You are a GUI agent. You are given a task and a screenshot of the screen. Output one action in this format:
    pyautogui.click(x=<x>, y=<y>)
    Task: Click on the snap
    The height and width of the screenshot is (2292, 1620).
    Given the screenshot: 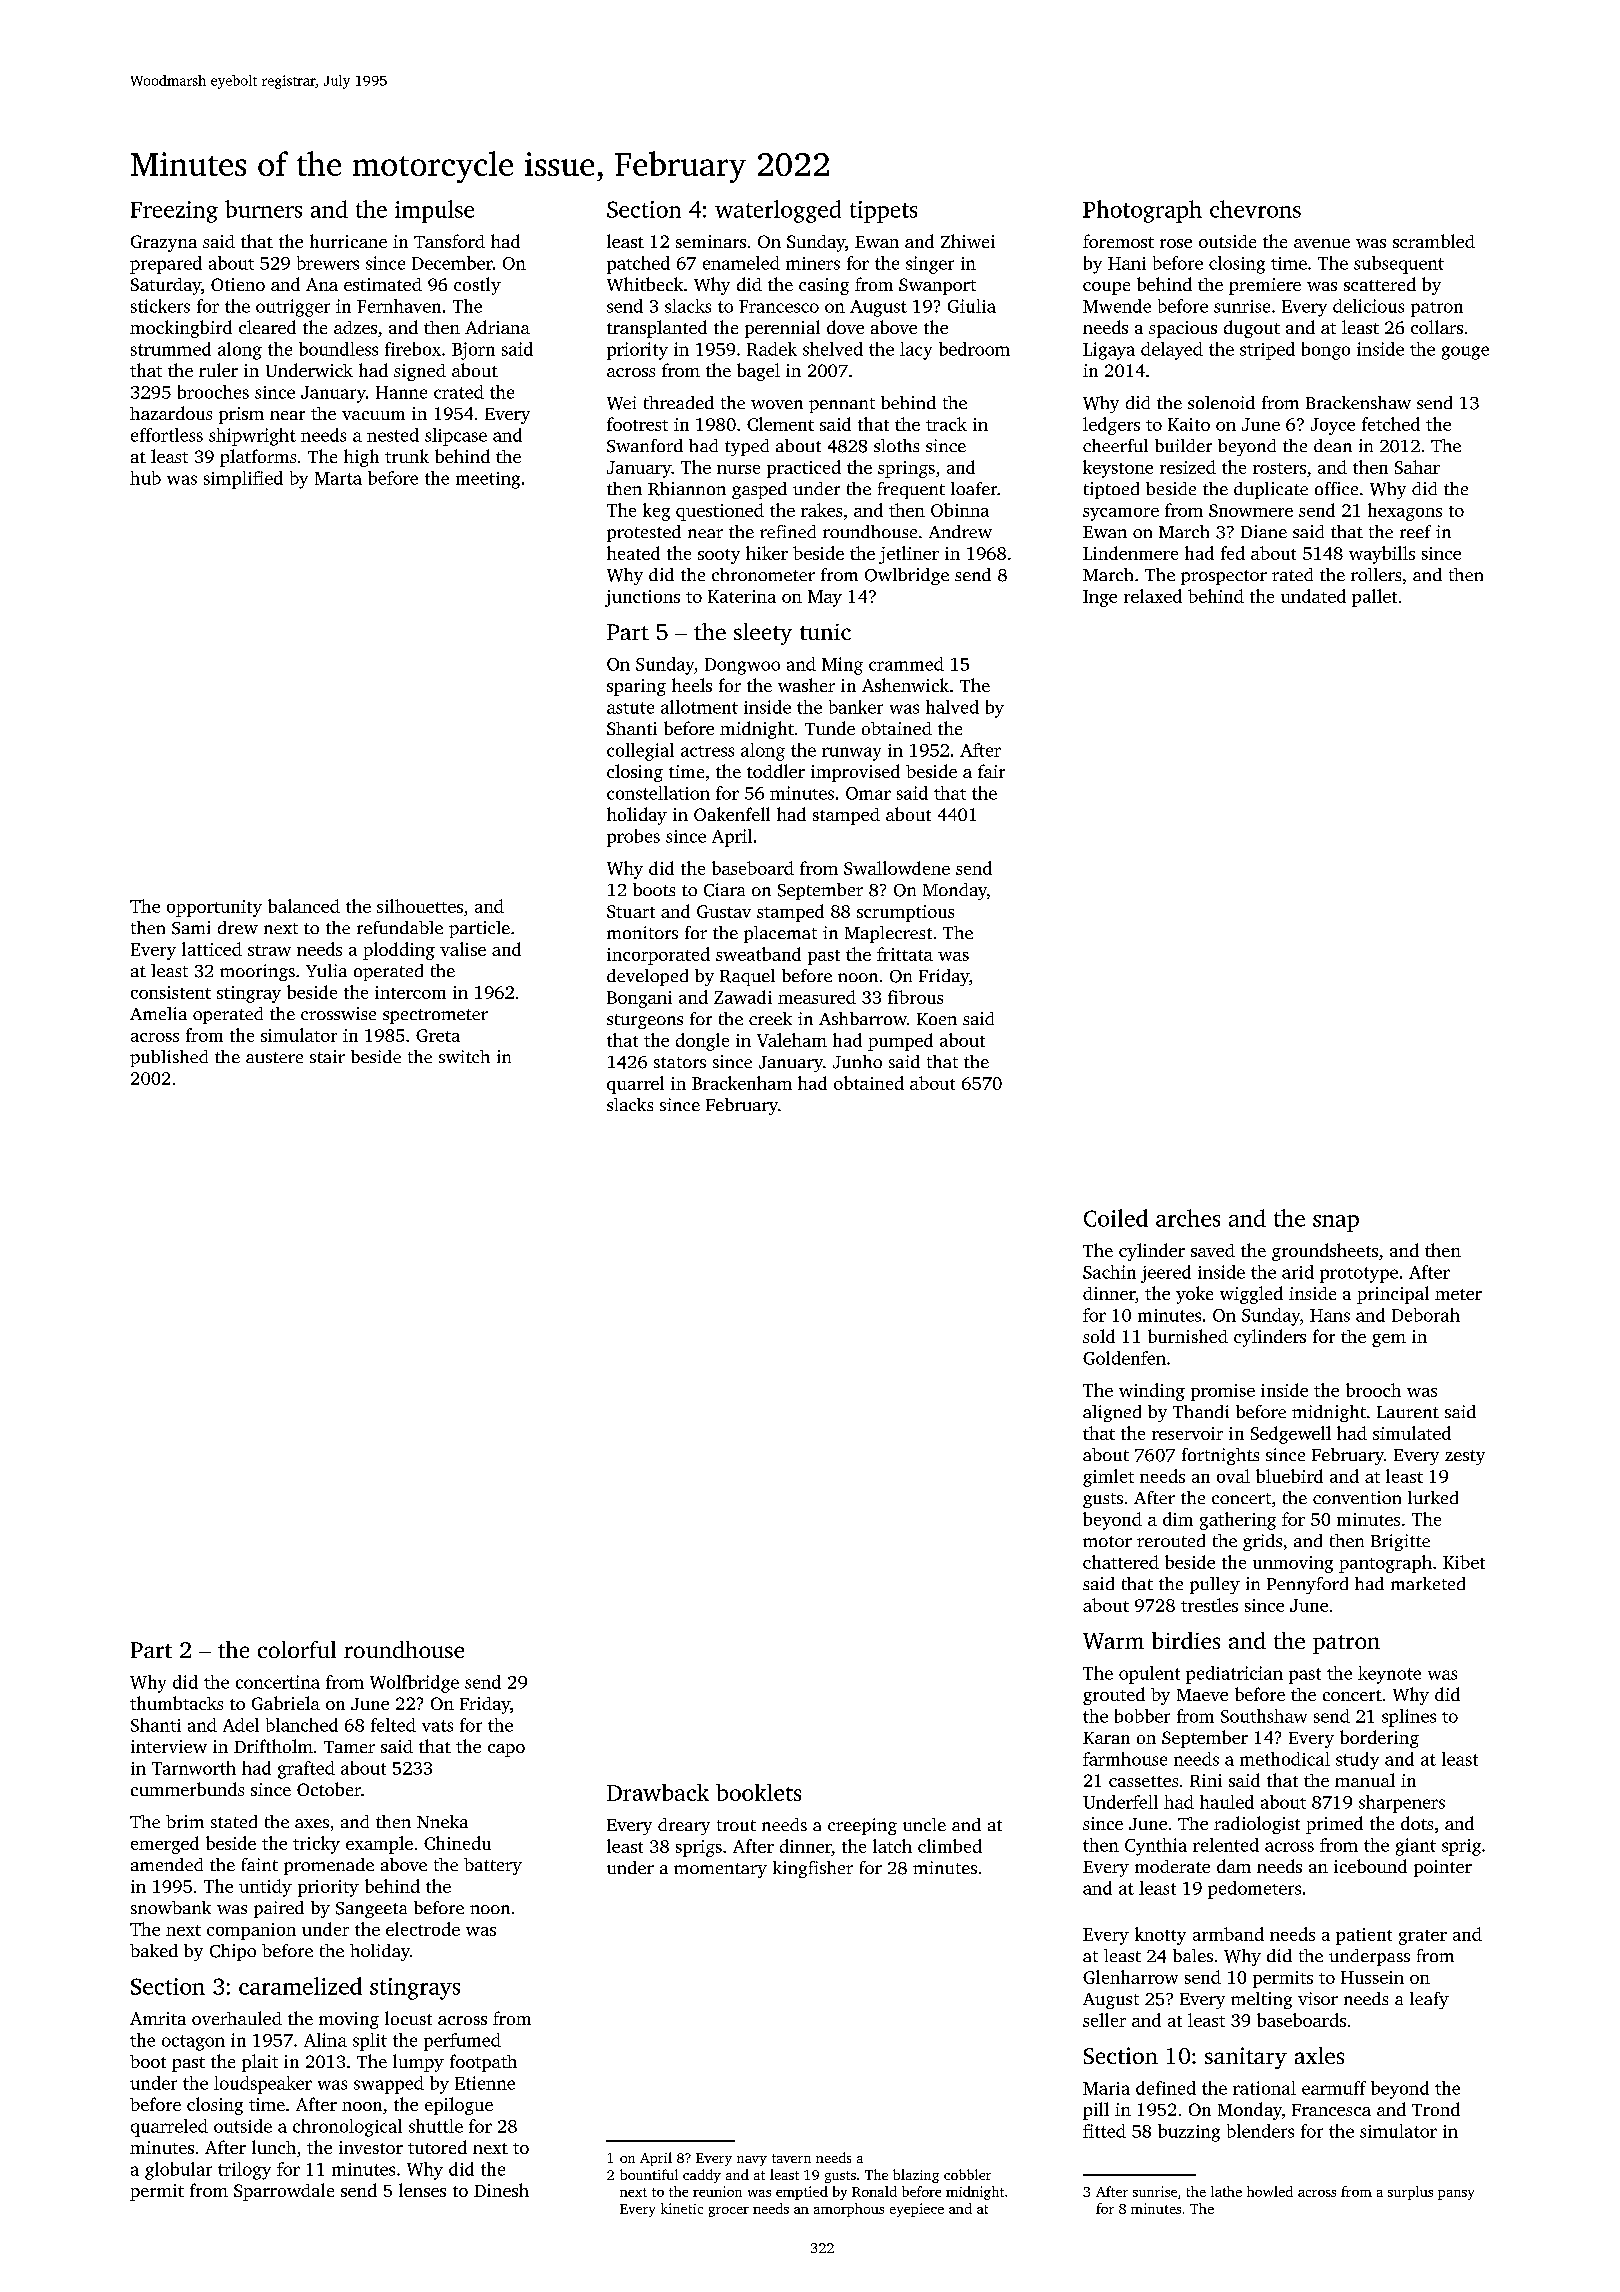 What is the action you would take?
    pyautogui.click(x=1336, y=1223)
